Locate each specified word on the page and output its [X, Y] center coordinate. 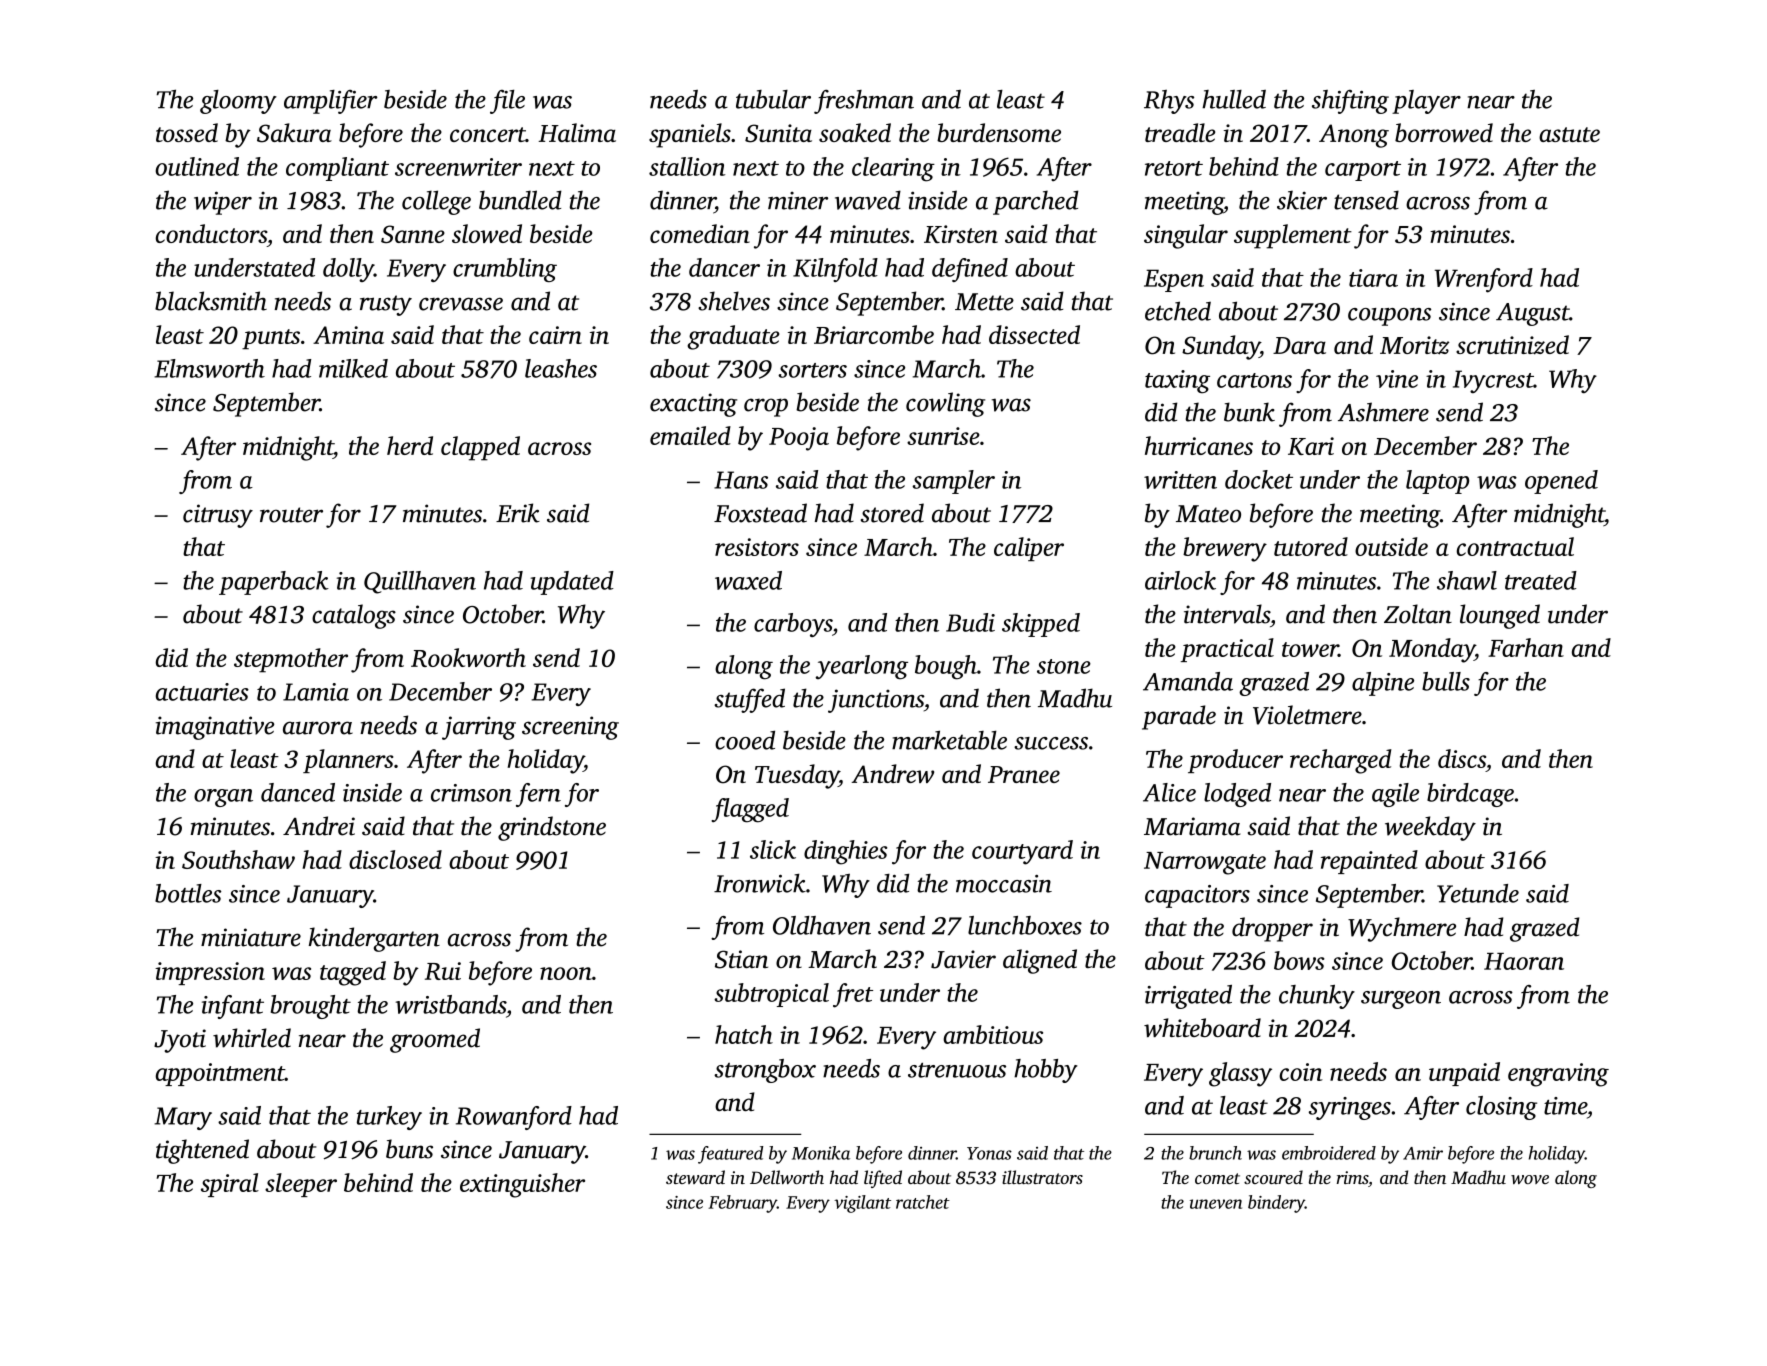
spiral [230, 1185]
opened [1561, 482]
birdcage [1470, 795]
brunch [1215, 1153]
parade [1179, 717]
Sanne [413, 234]
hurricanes [1199, 445]
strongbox [765, 1071]
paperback [274, 583]
